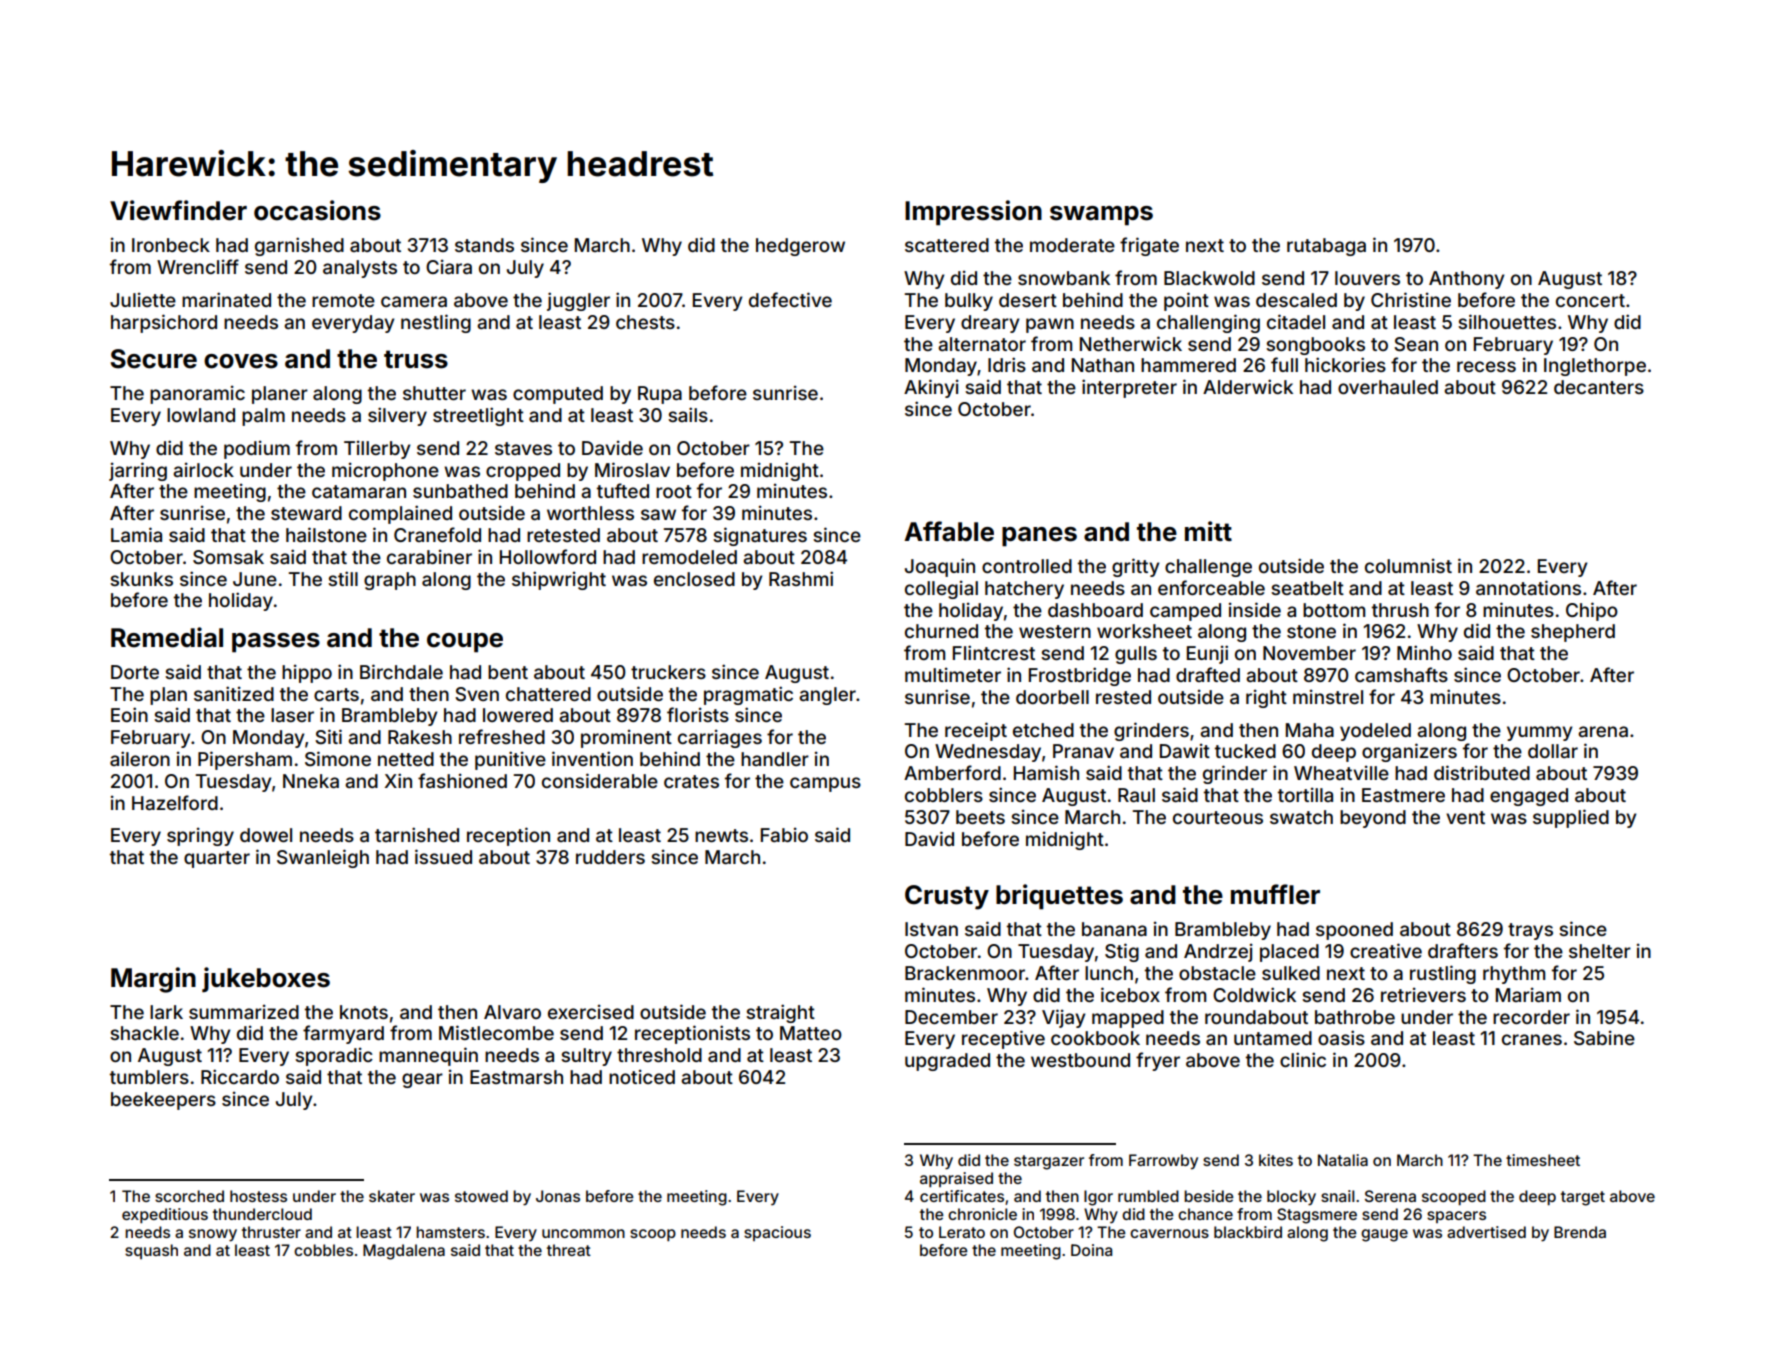 Image resolution: width=1767 pixels, height=1366 pixels. What do you see at coordinates (377, 450) in the image?
I see `Tillerby` at bounding box center [377, 450].
